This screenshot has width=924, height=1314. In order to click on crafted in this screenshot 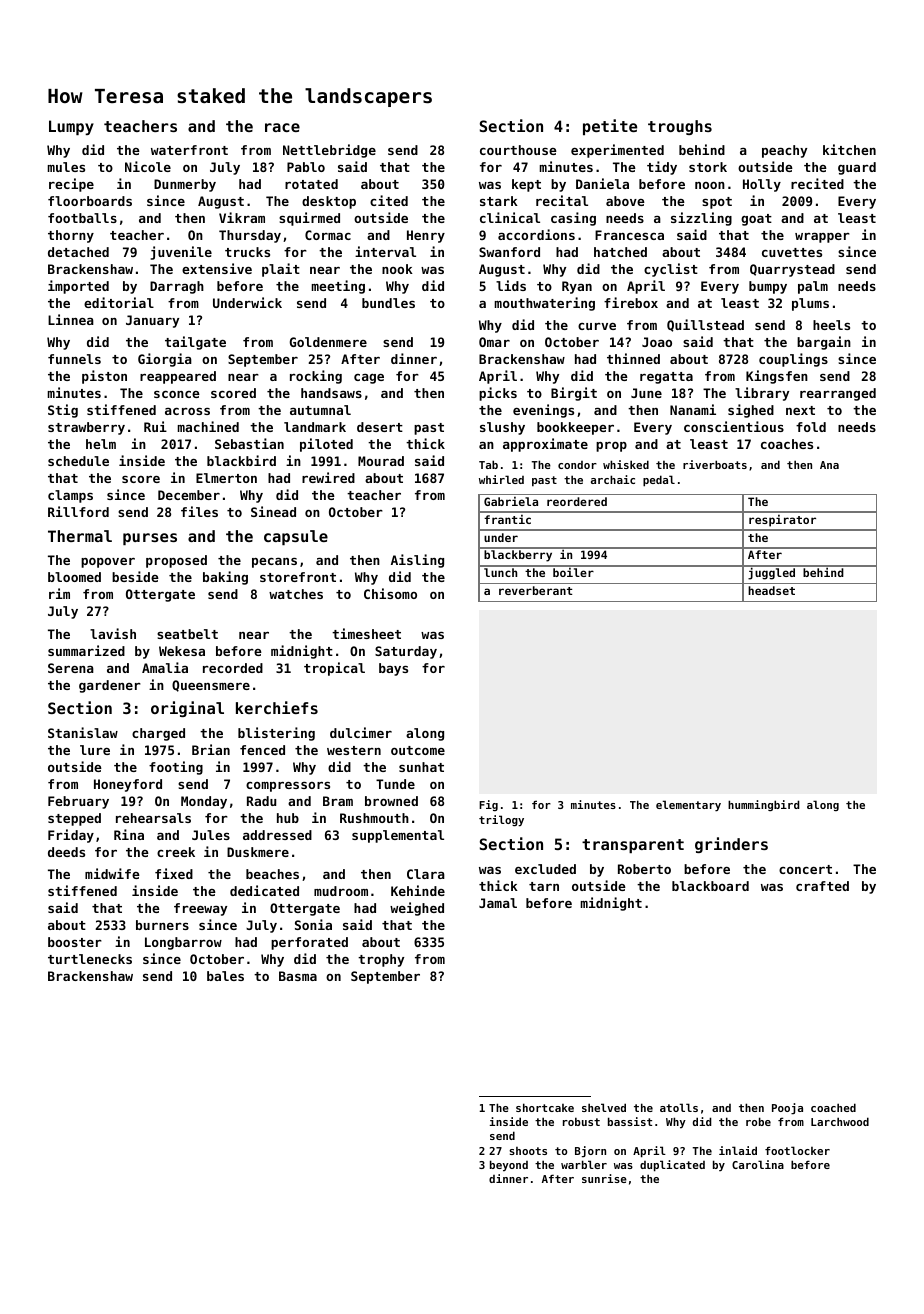, I will do `click(822, 886)`.
